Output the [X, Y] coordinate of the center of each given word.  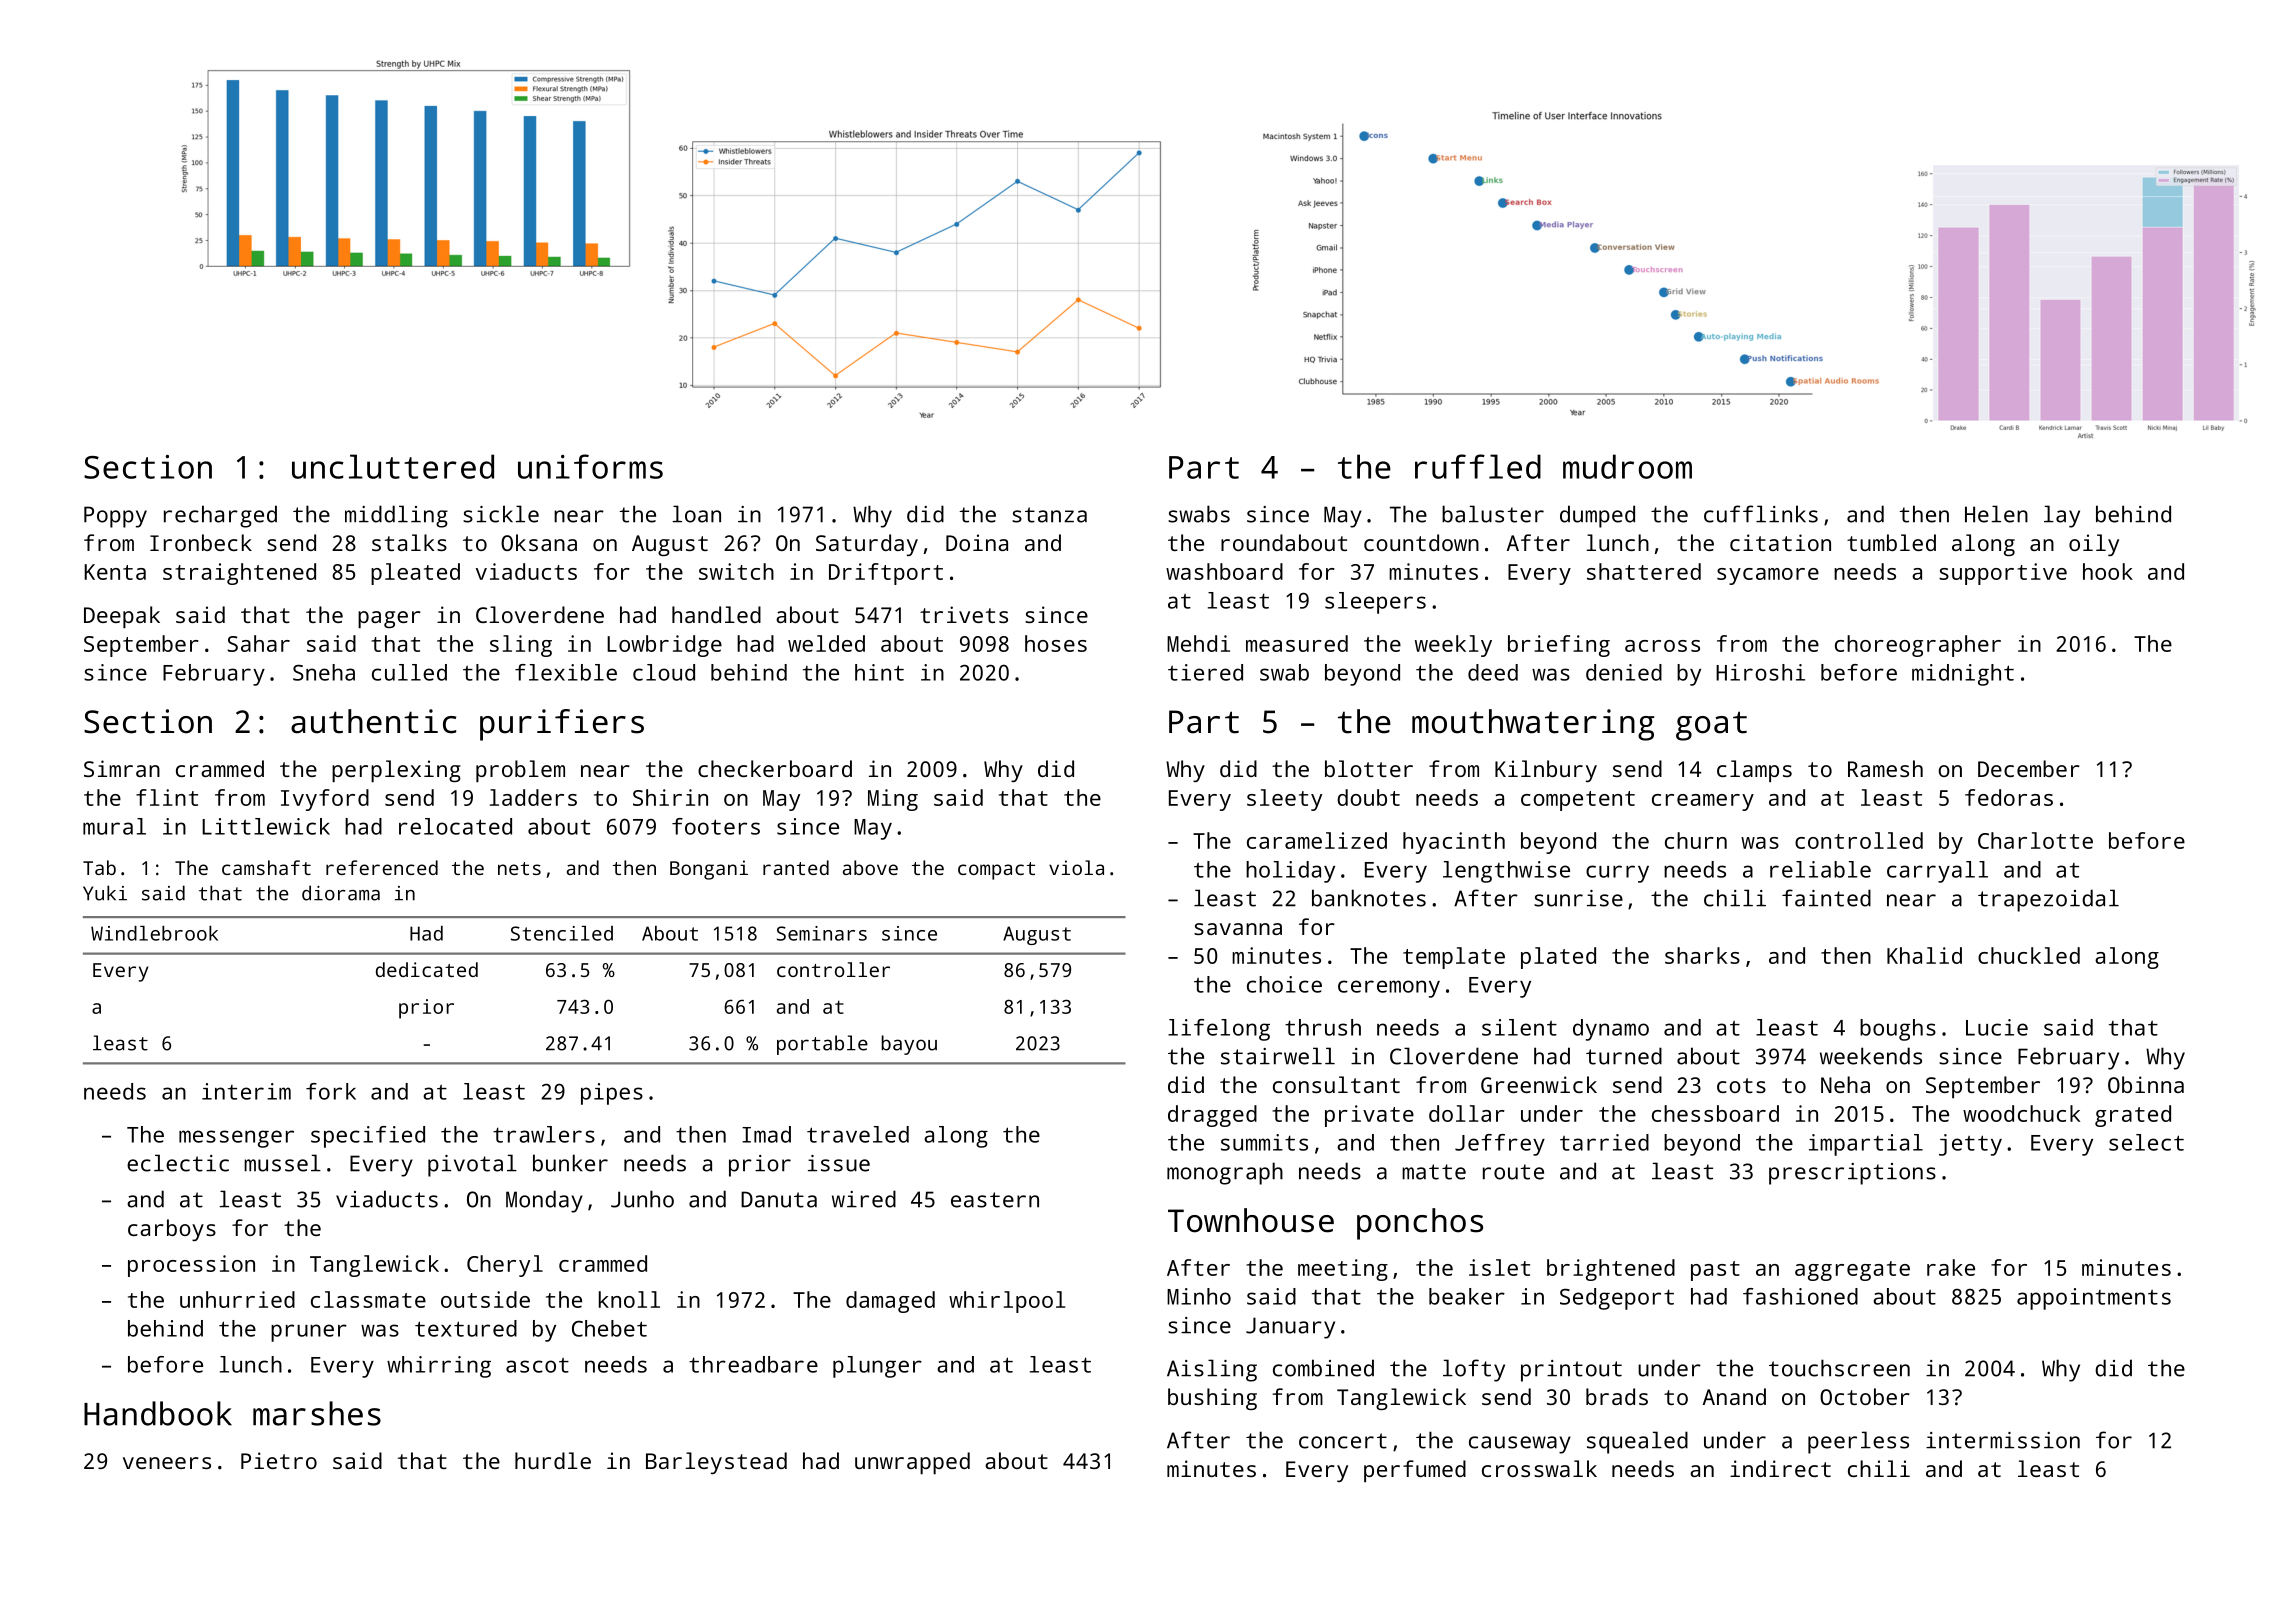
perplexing [396, 771]
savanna [1238, 929]
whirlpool [1007, 1302]
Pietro [279, 1460]
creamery [1703, 802]
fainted [1826, 898]
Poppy [115, 517]
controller [833, 969]
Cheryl [505, 1266]
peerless [1858, 1442]
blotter [1369, 768]
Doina [977, 542]
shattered [1644, 571]
